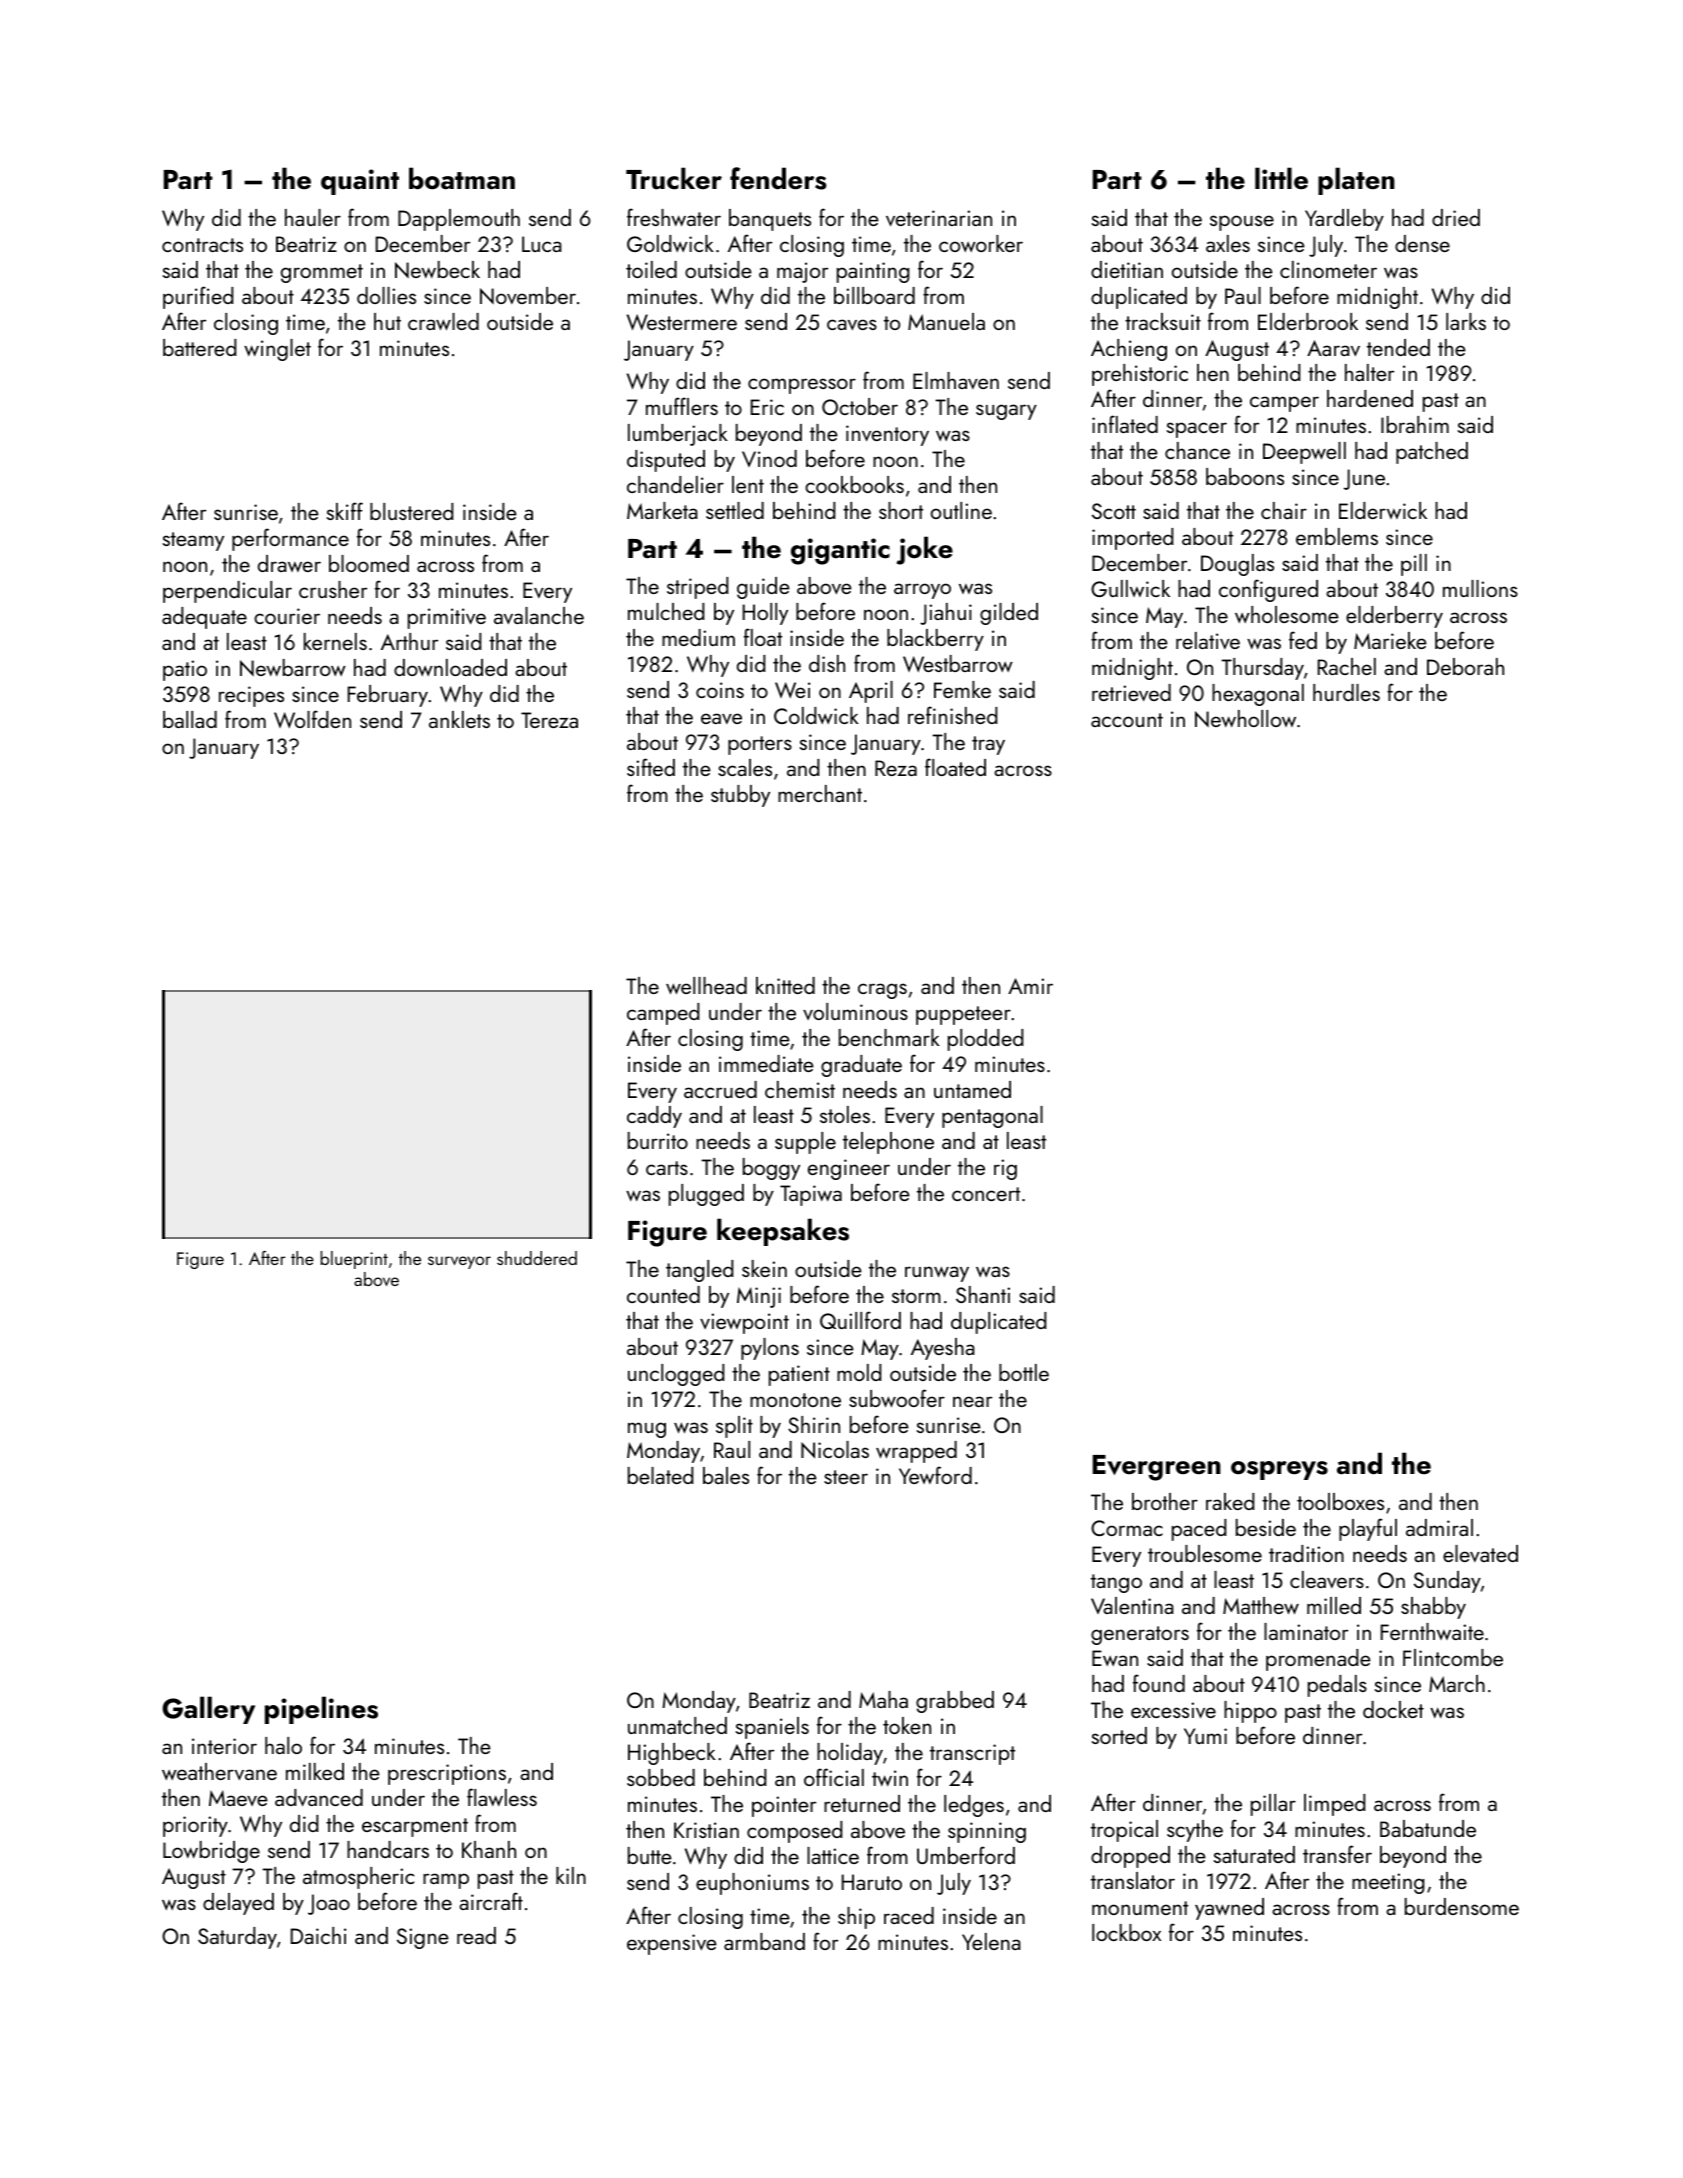 Image resolution: width=1683 pixels, height=2178 pixels. What do you see at coordinates (1466, 321) in the document?
I see `larks` at bounding box center [1466, 321].
